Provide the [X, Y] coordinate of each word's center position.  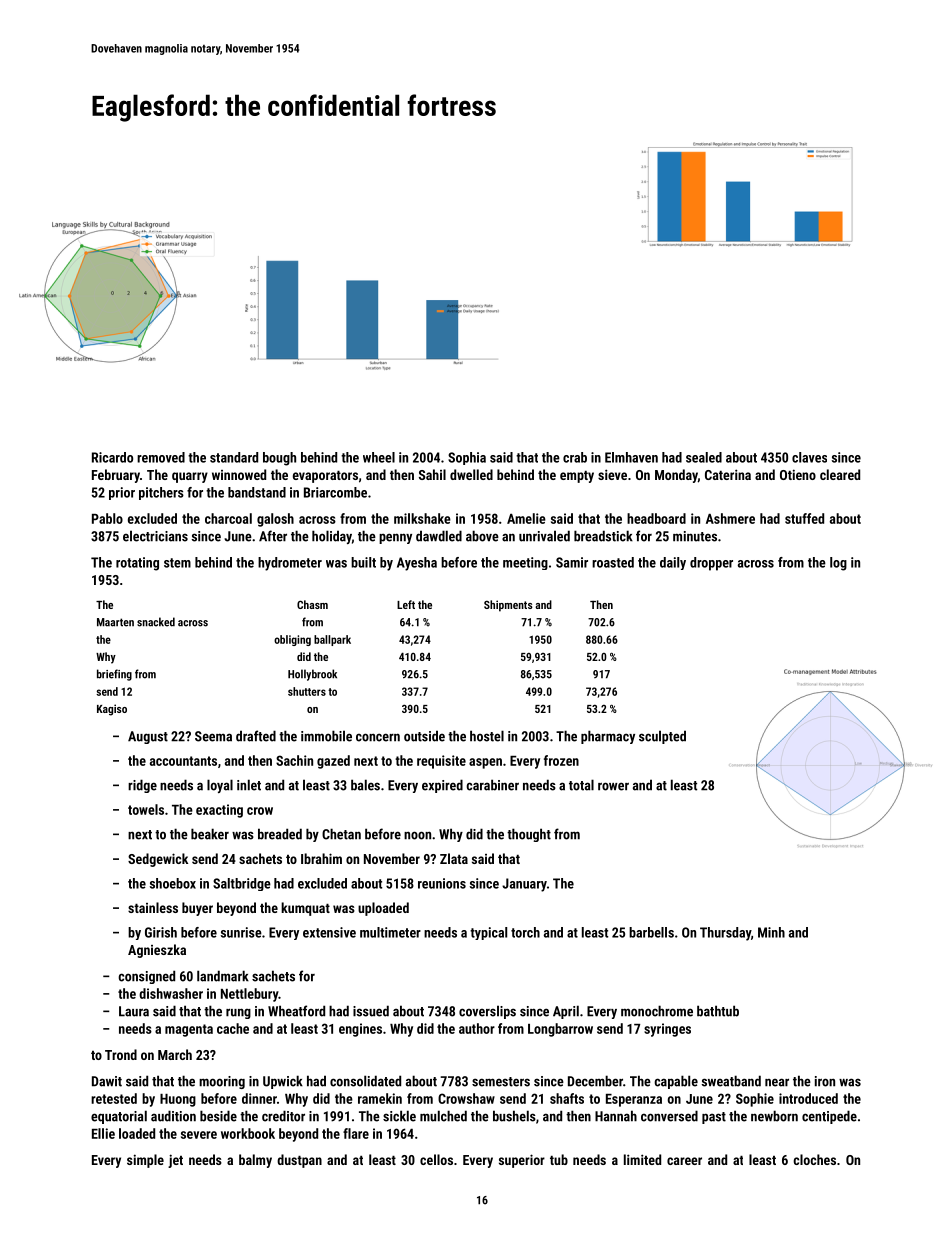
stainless [153, 907]
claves [809, 457]
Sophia [467, 458]
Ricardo [112, 457]
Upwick [283, 1082]
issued [371, 1011]
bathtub [718, 1011]
